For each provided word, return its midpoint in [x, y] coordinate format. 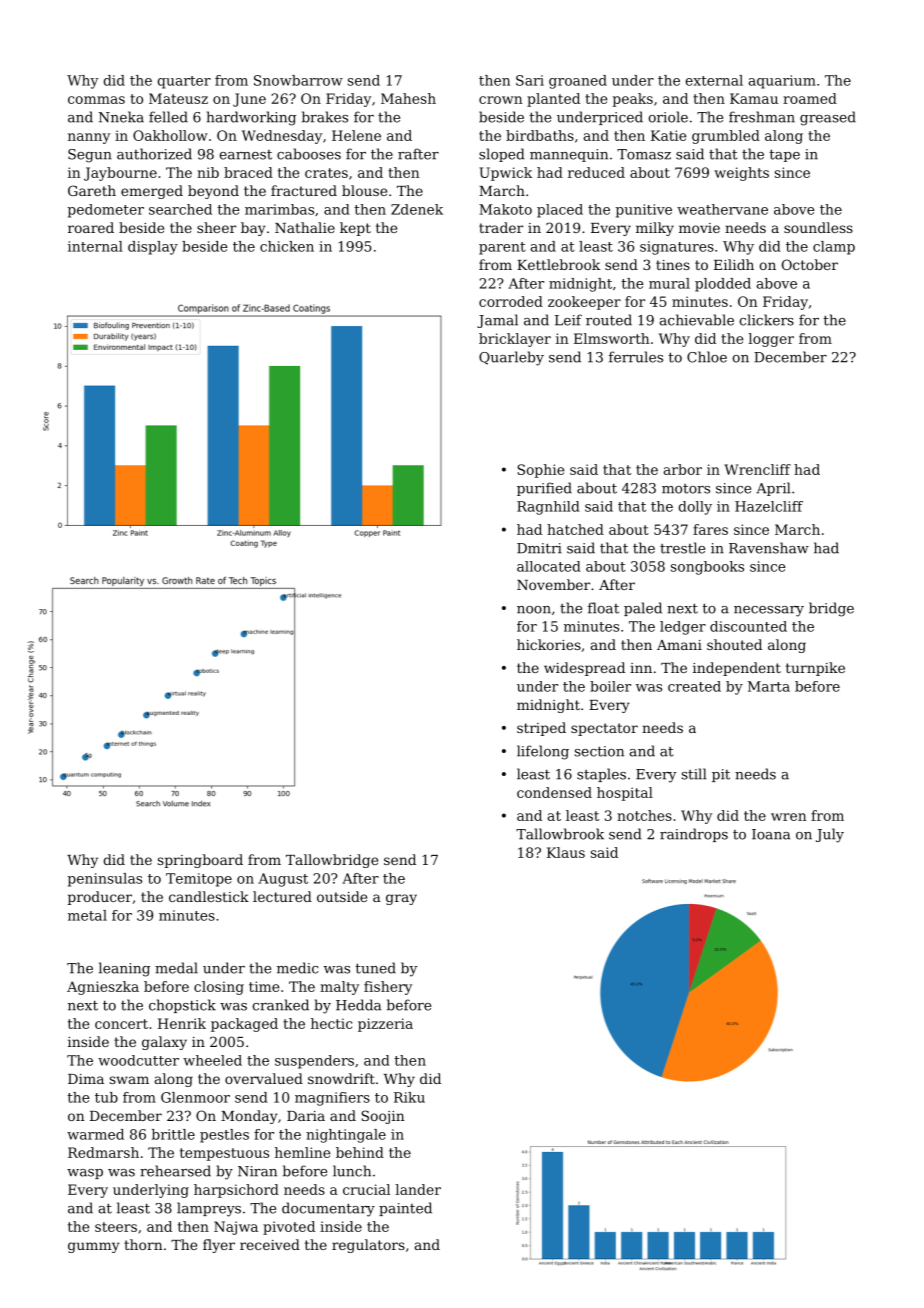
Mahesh [408, 98]
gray [401, 899]
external [714, 80]
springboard [200, 861]
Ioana [771, 834]
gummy [94, 1247]
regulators [368, 1246]
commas [96, 100]
